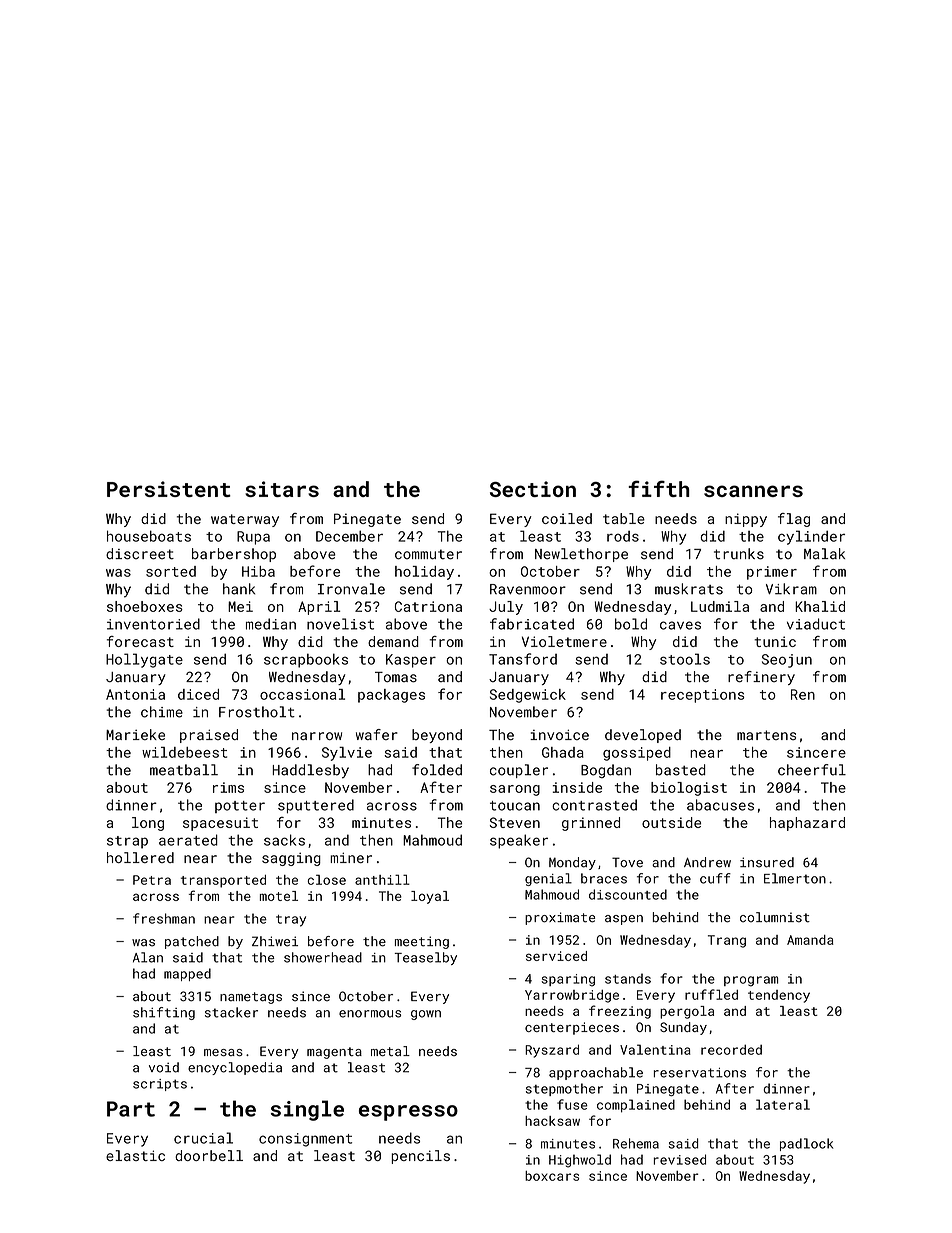 The height and width of the screenshot is (1233, 952). I want to click on muskrats, so click(689, 589).
